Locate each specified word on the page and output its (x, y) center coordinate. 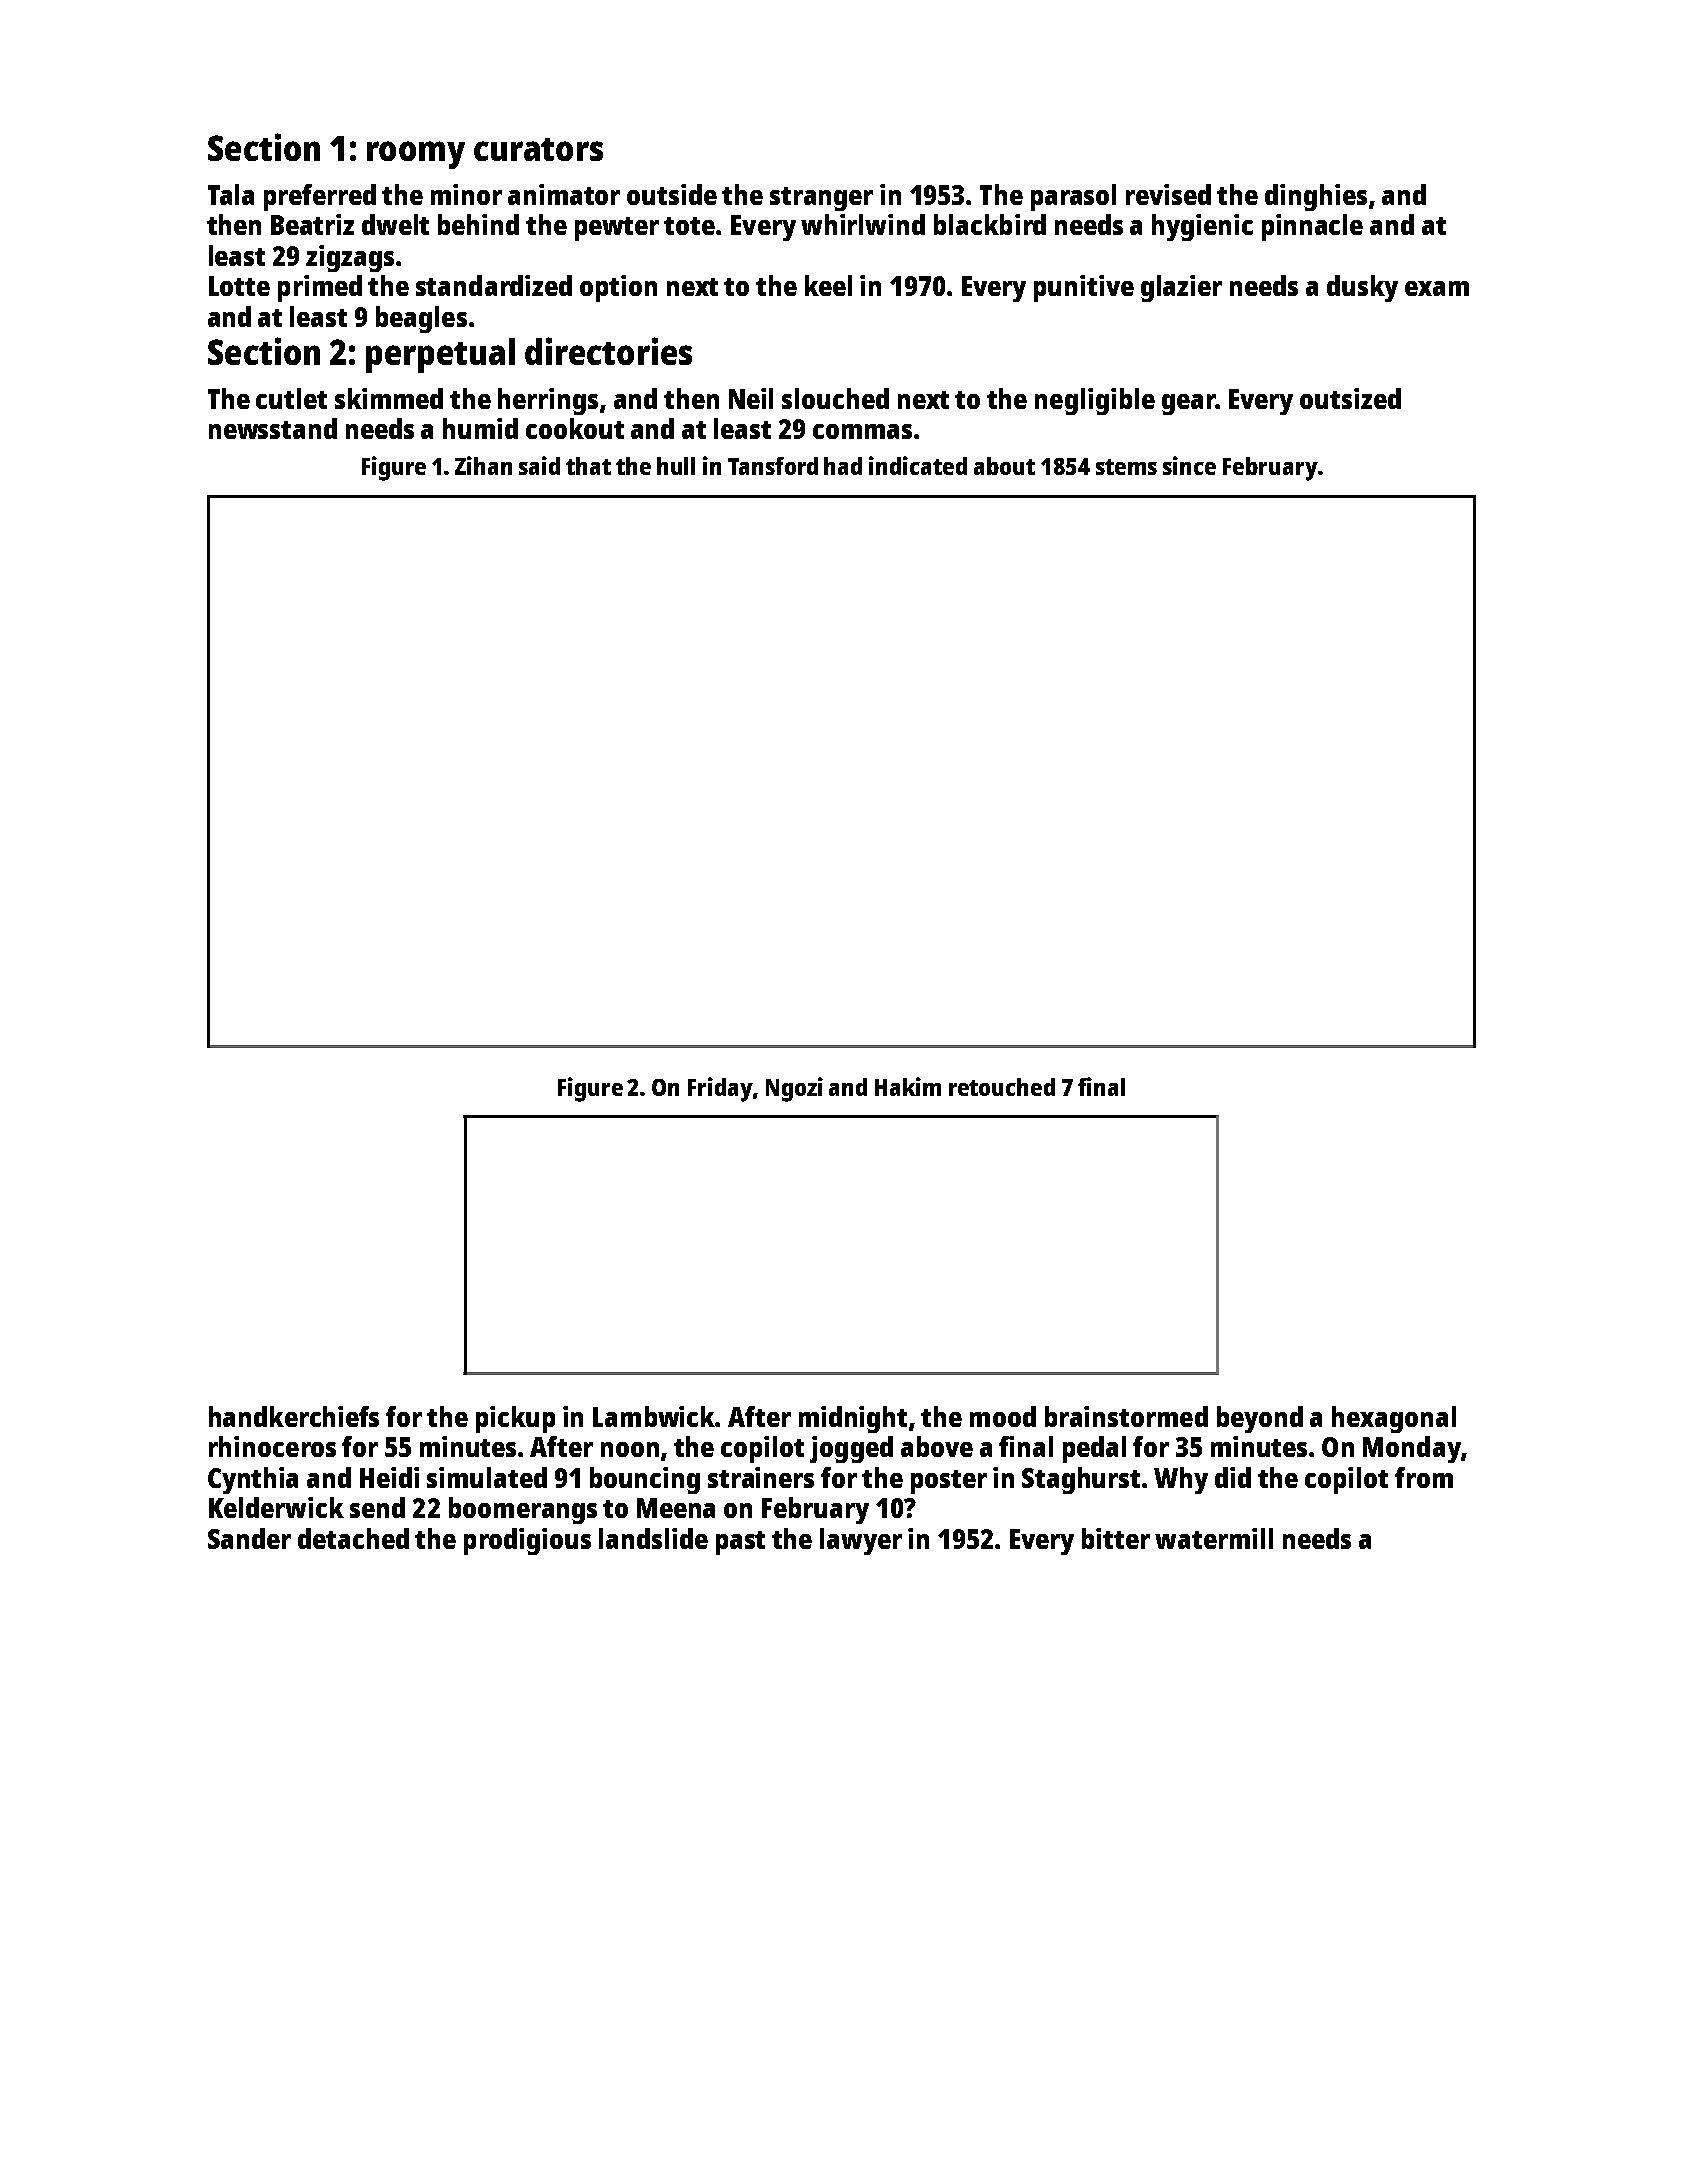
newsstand (273, 428)
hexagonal (1394, 1419)
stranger (821, 199)
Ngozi (794, 1089)
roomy (416, 155)
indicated (918, 465)
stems (1126, 467)
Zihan (483, 465)
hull (676, 466)
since (1189, 465)
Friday (720, 1089)
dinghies (1316, 197)
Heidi (389, 1477)
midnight (853, 1419)
